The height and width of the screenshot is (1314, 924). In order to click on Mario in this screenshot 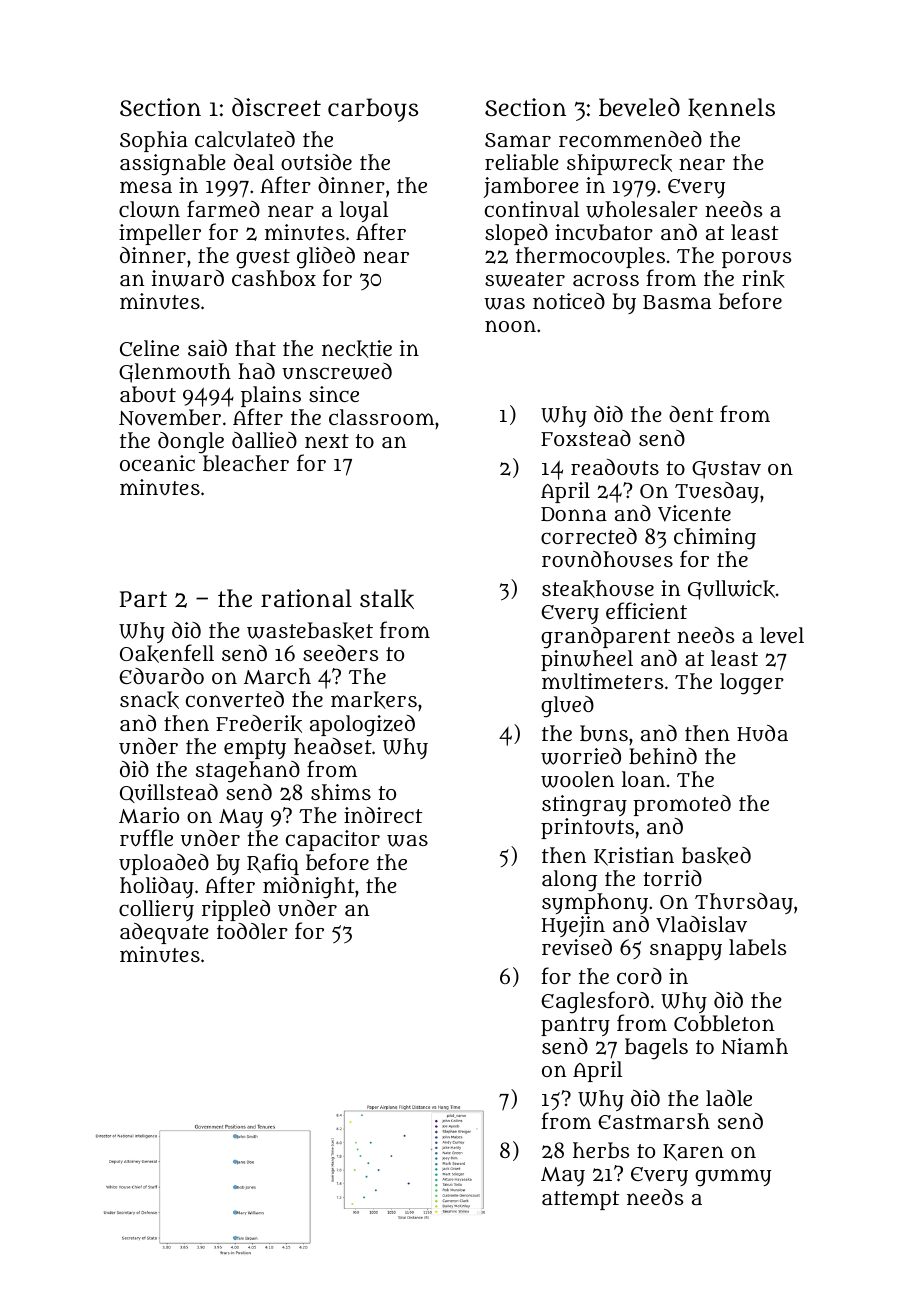, I will do `click(149, 815)`.
